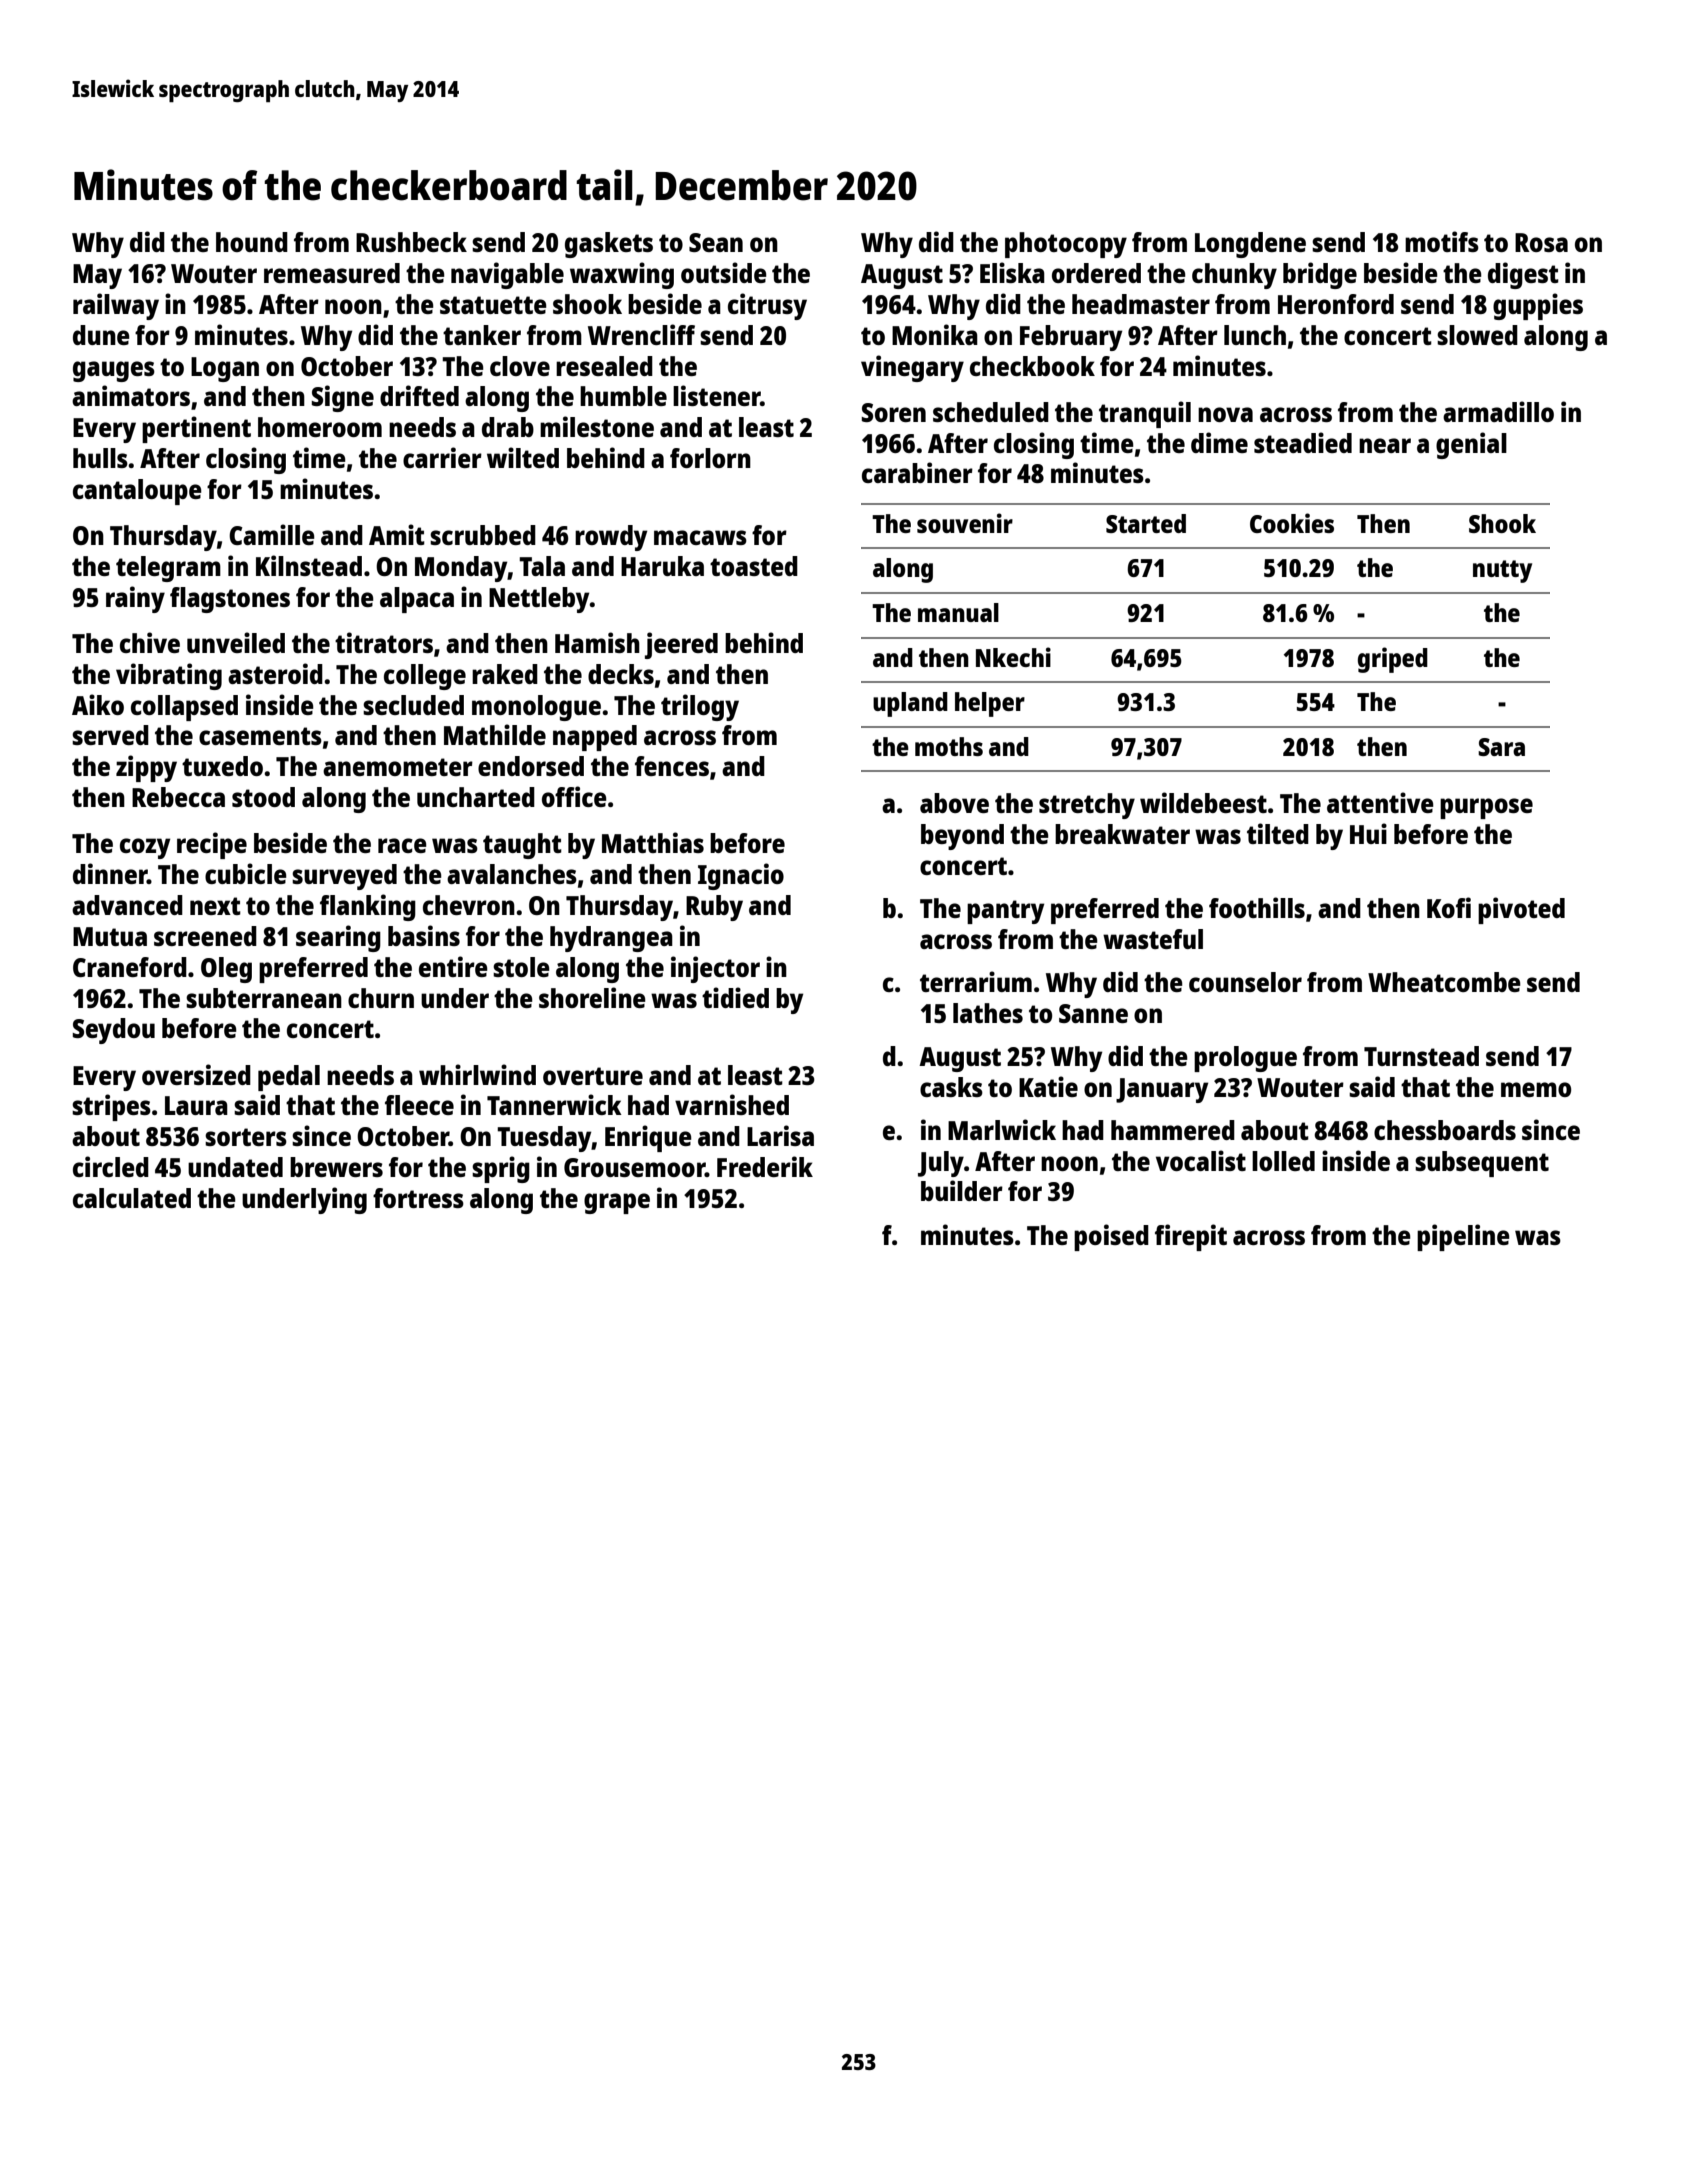  I want to click on Turnstead, so click(1421, 1056).
